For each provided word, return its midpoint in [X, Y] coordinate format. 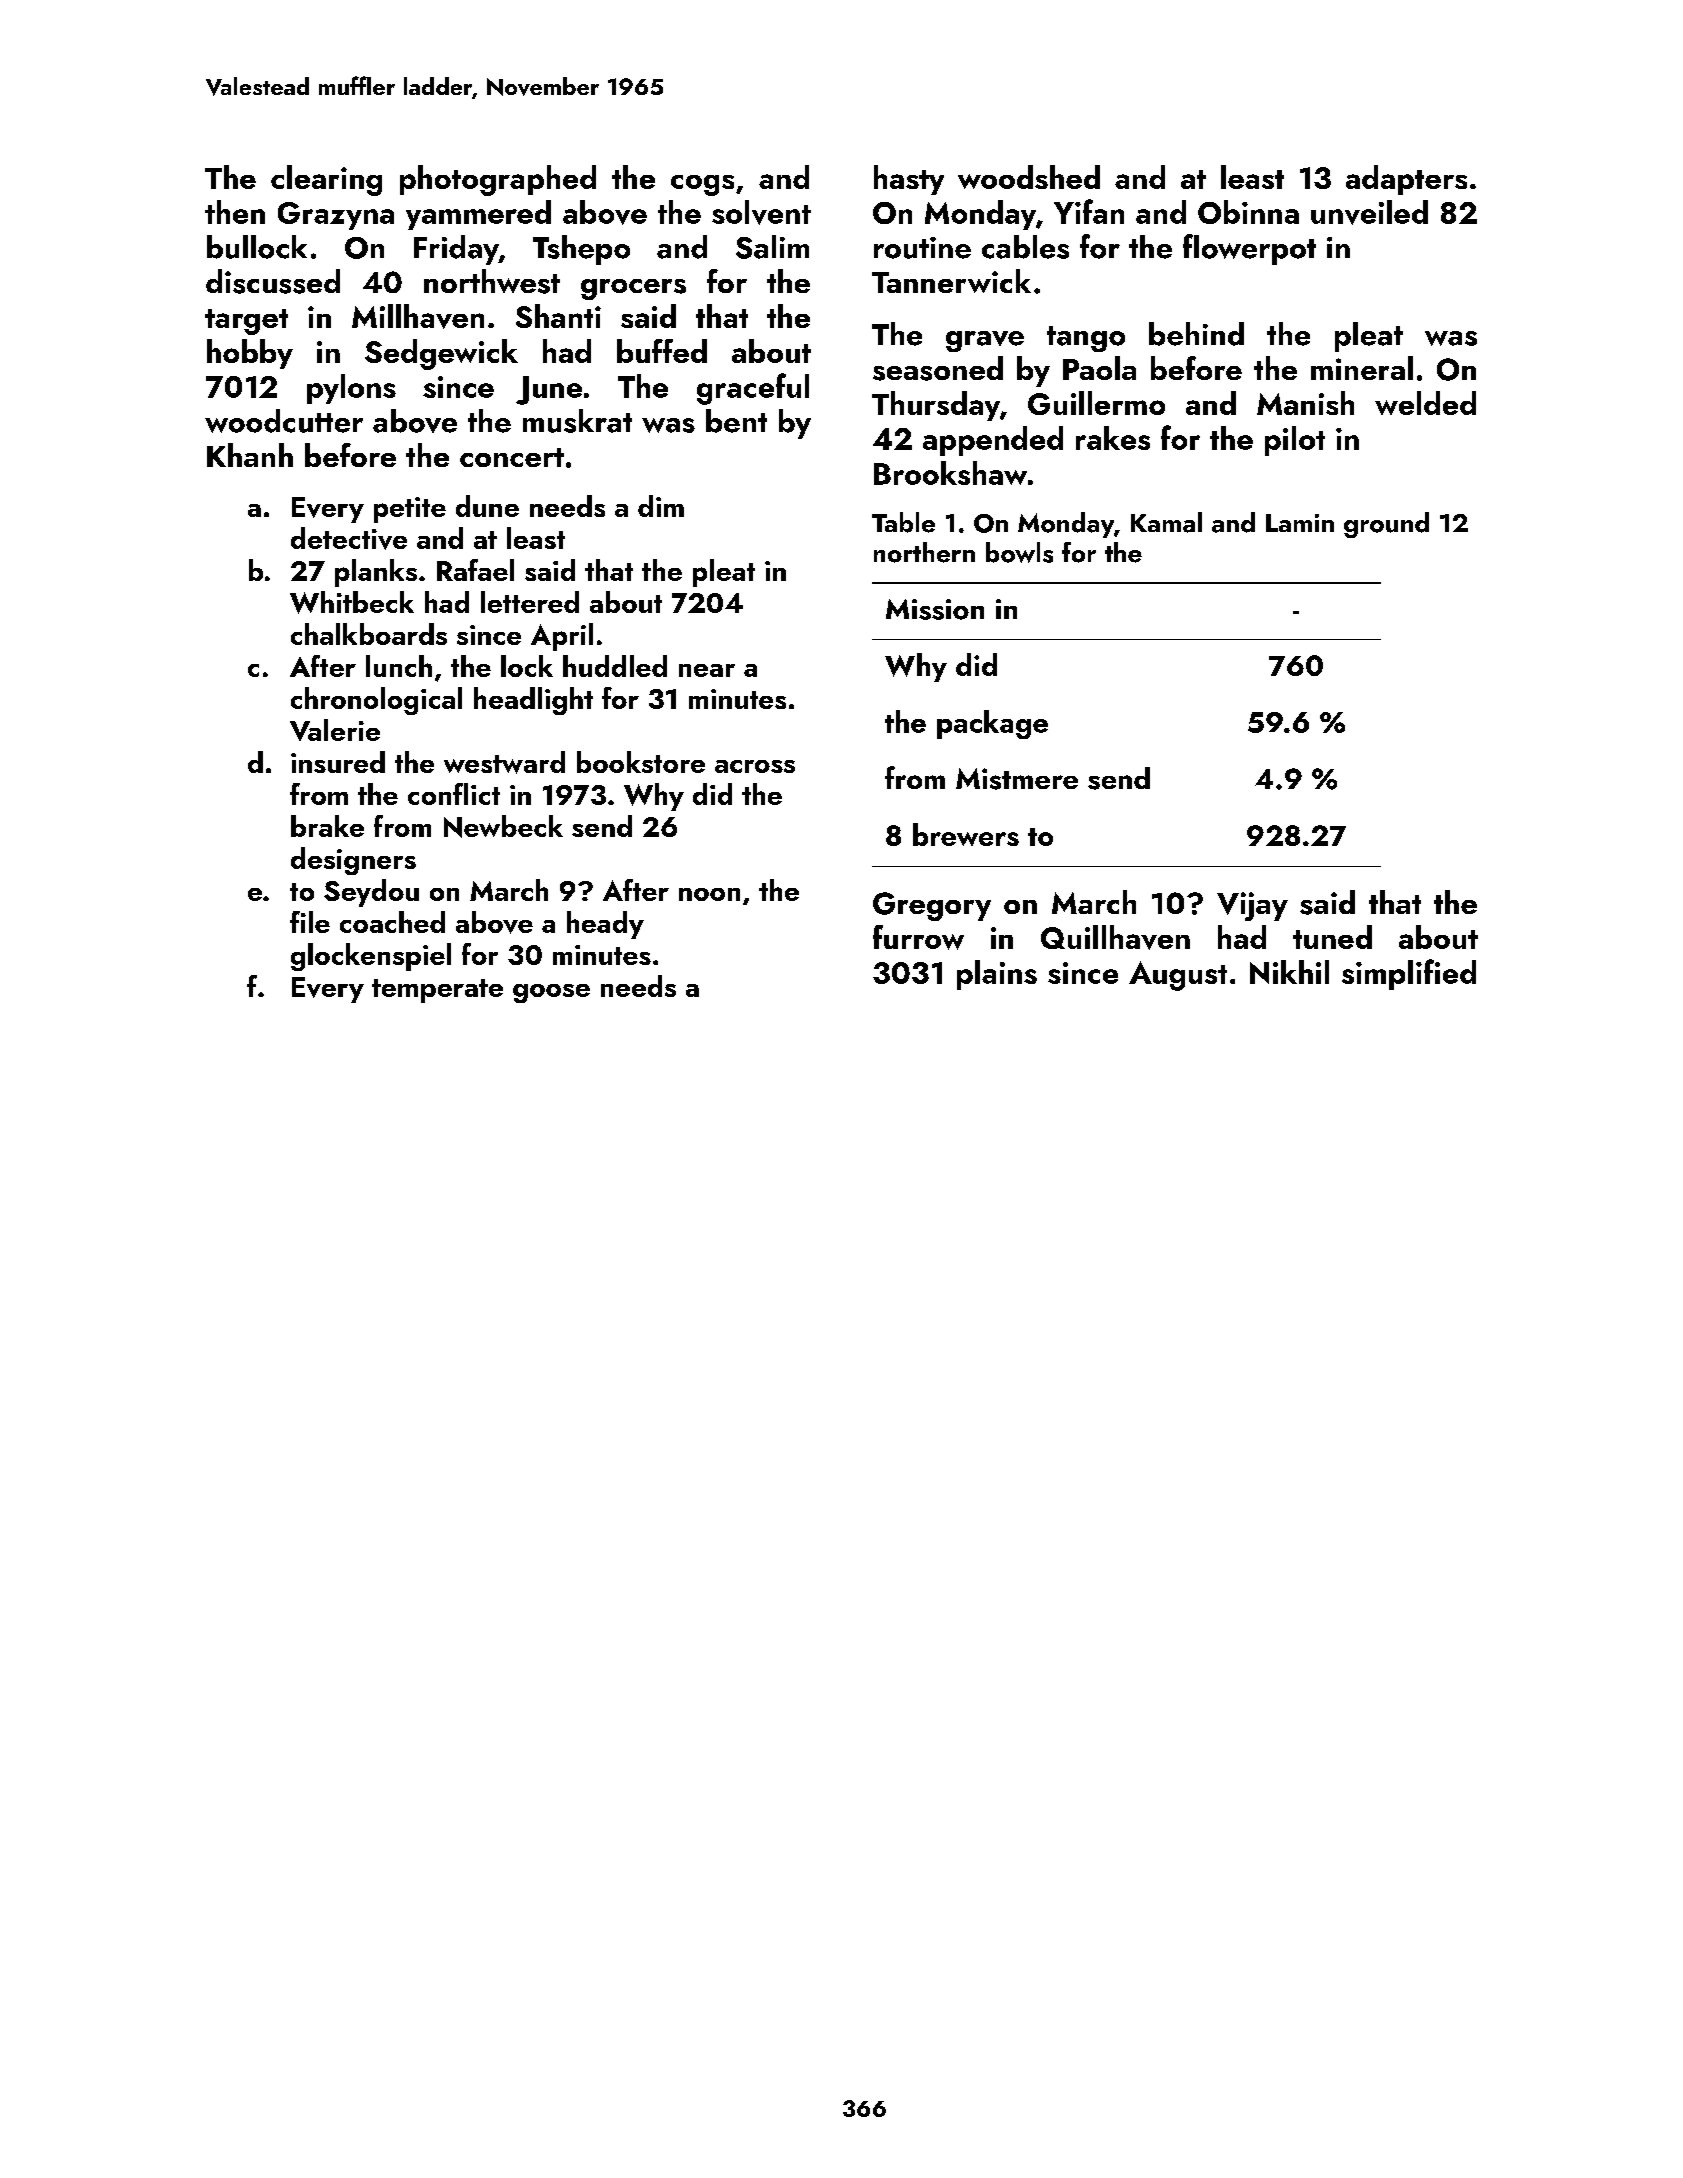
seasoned [938, 368]
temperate [437, 991]
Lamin [1300, 523]
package [992, 724]
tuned [1332, 937]
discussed [273, 281]
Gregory [932, 906]
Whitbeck [352, 602]
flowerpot [1249, 249]
